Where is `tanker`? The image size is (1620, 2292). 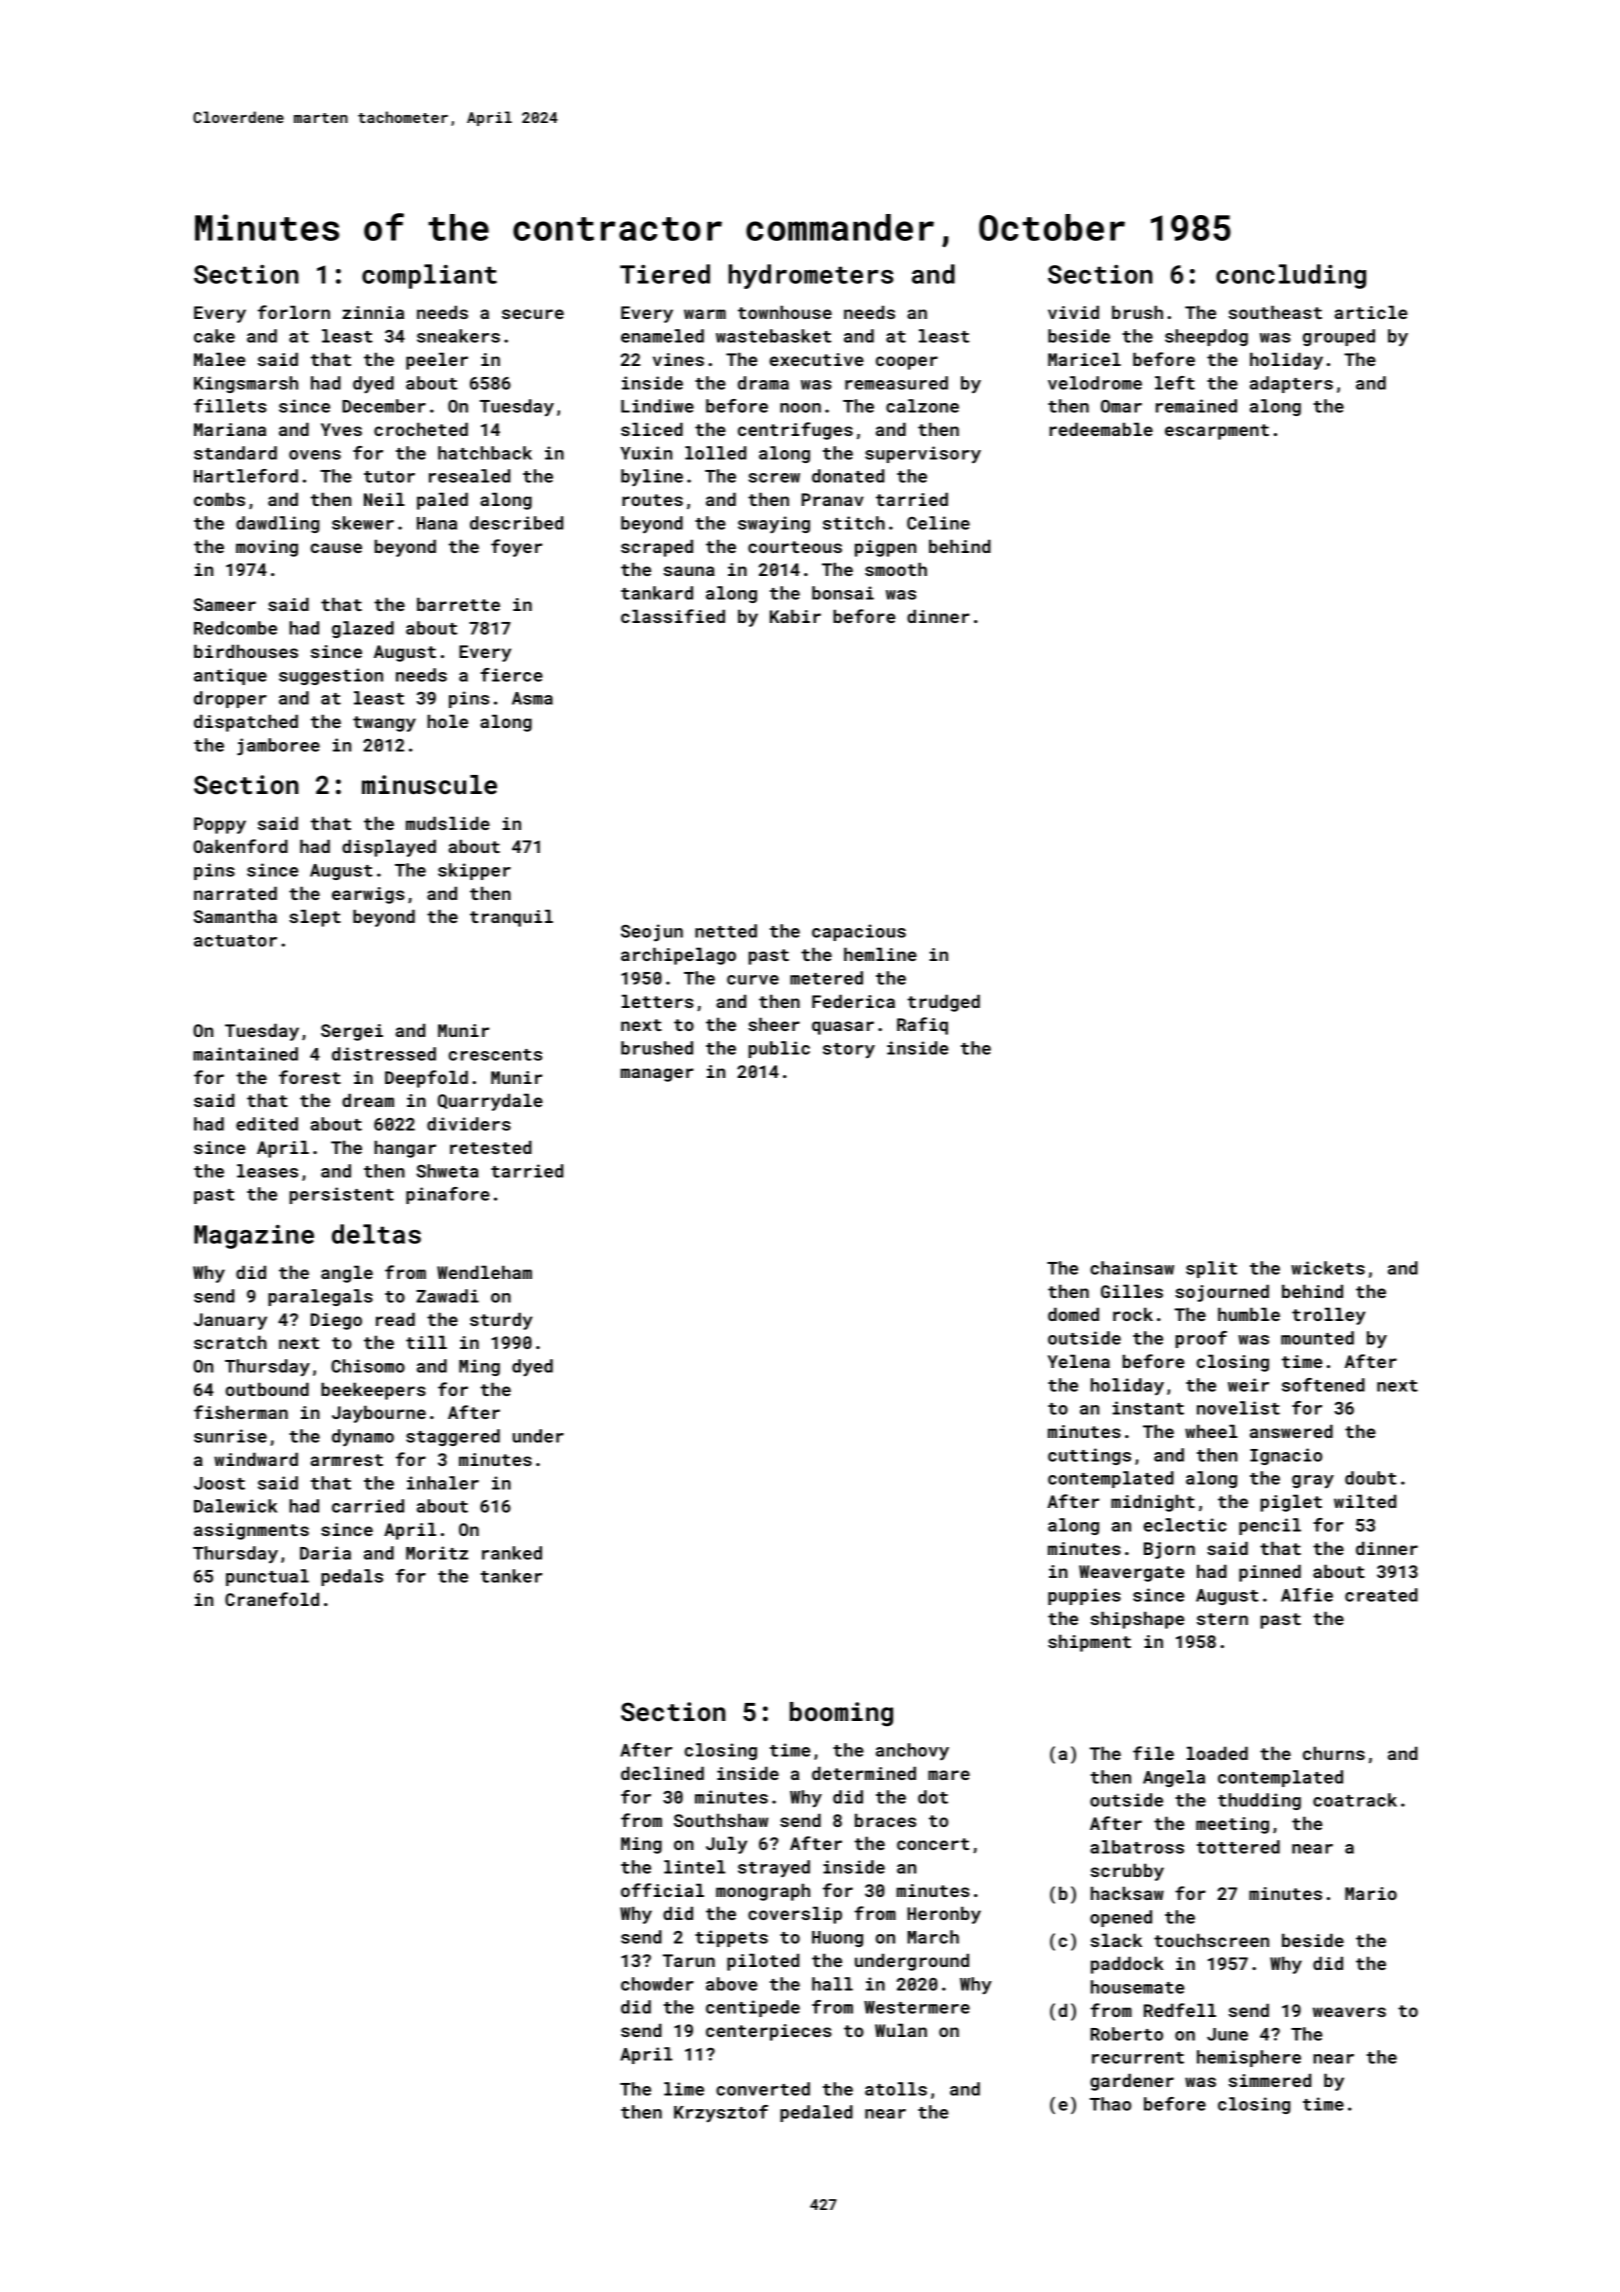
tanker is located at coordinates (511, 1576).
